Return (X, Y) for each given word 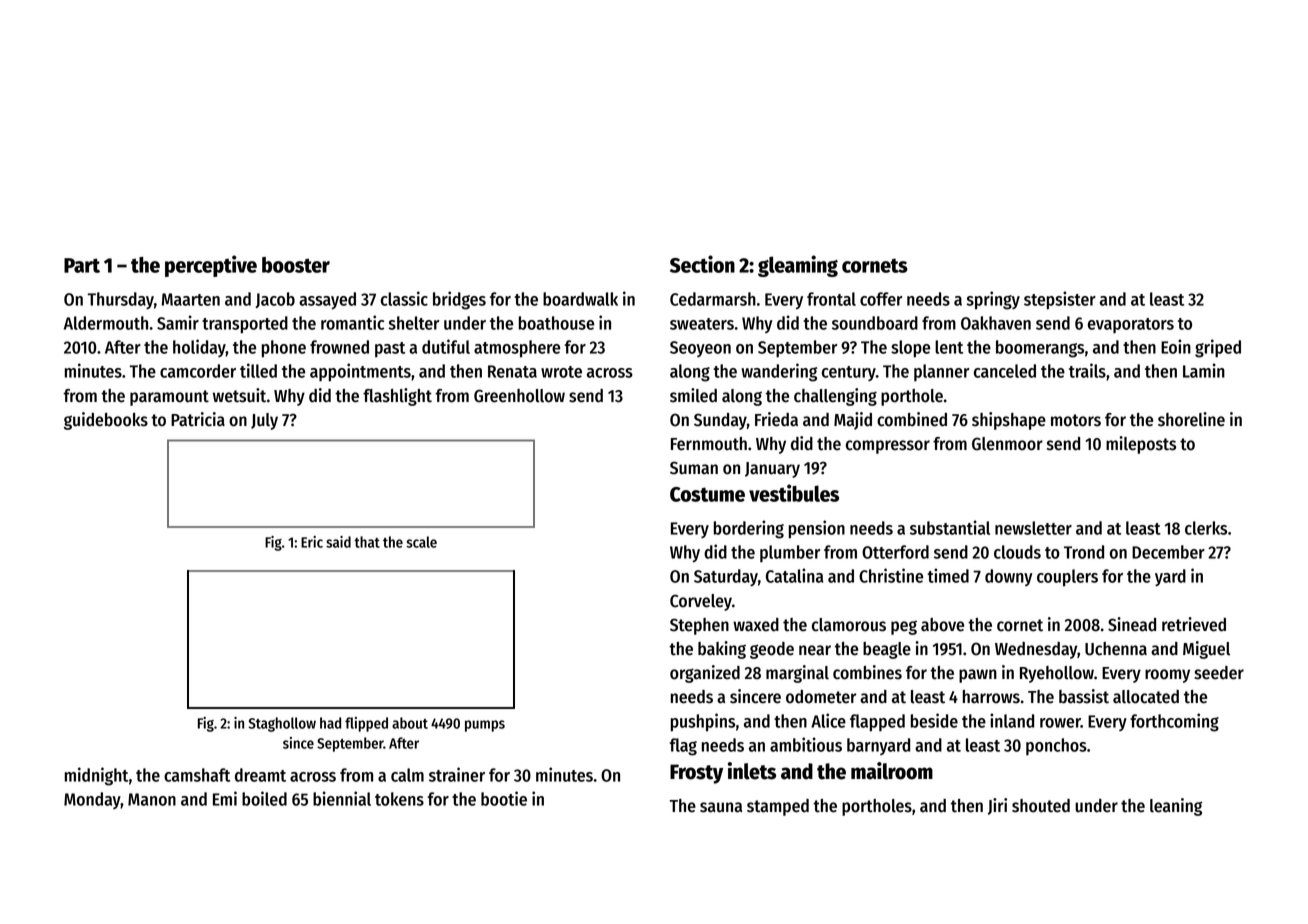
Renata (512, 371)
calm (407, 775)
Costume (707, 494)
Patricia (198, 419)
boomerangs (1040, 349)
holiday (199, 348)
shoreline (1191, 419)
